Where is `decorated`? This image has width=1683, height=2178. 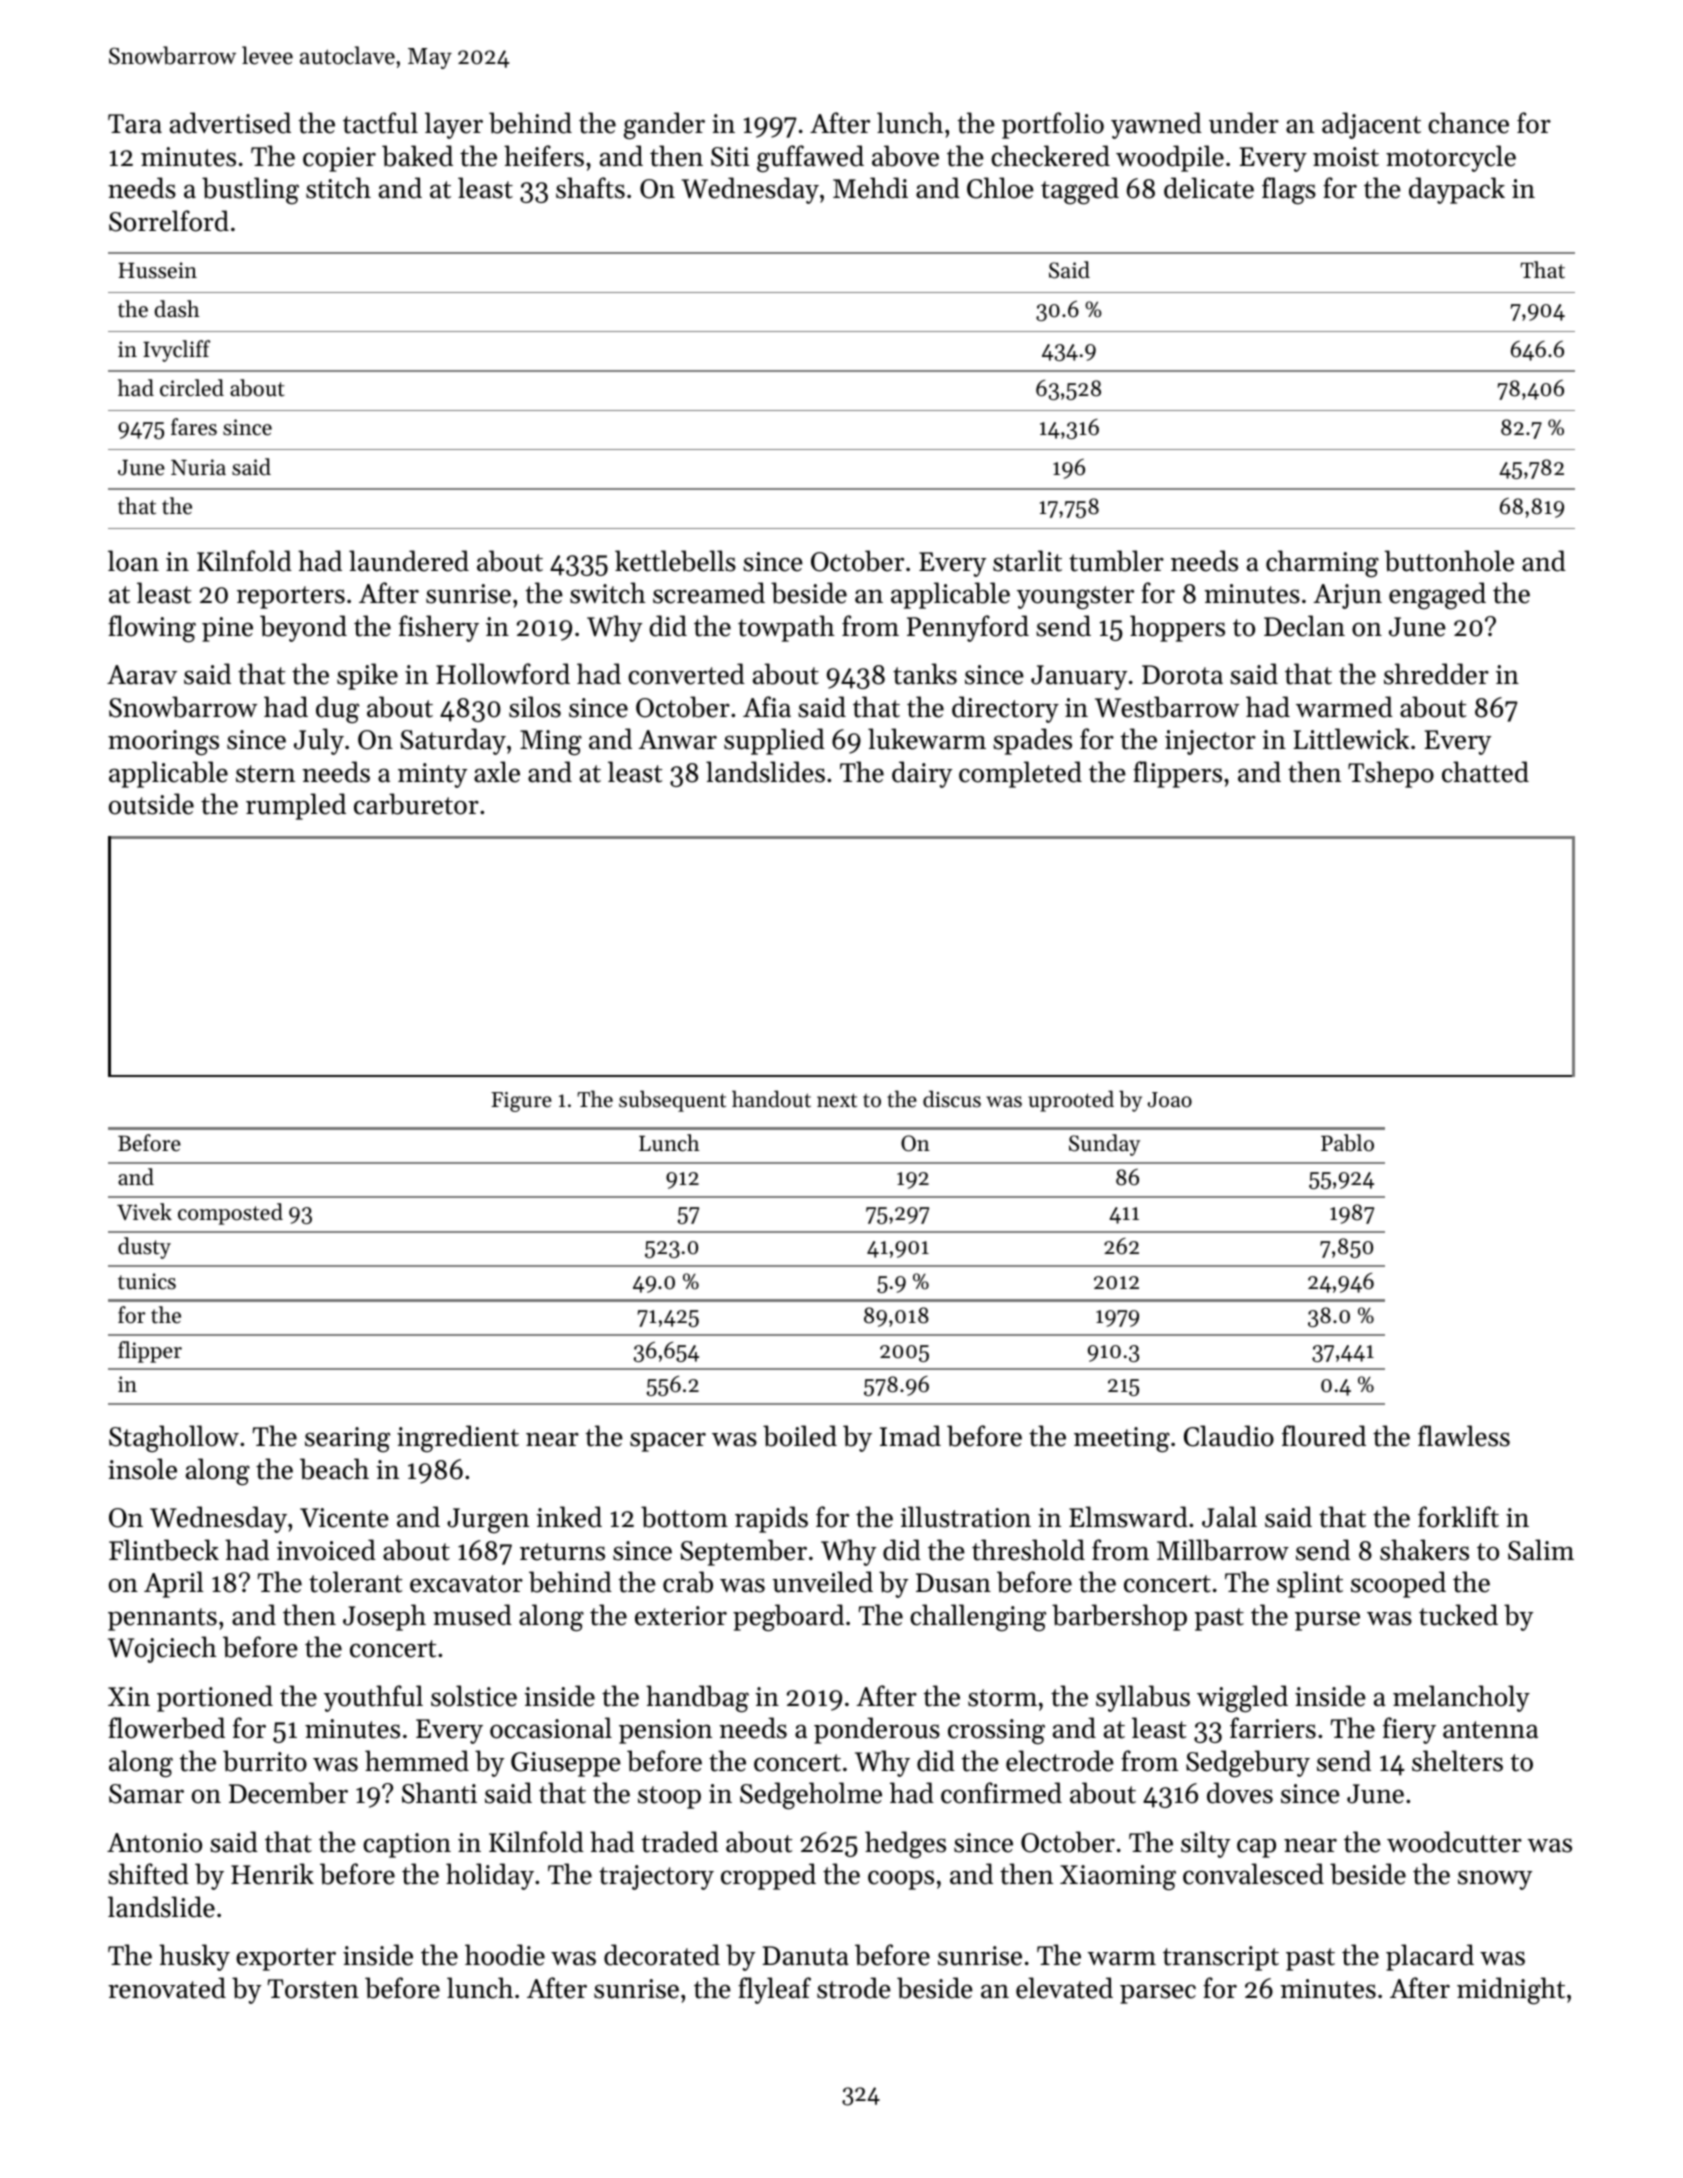 decorated is located at coordinates (662, 1955).
